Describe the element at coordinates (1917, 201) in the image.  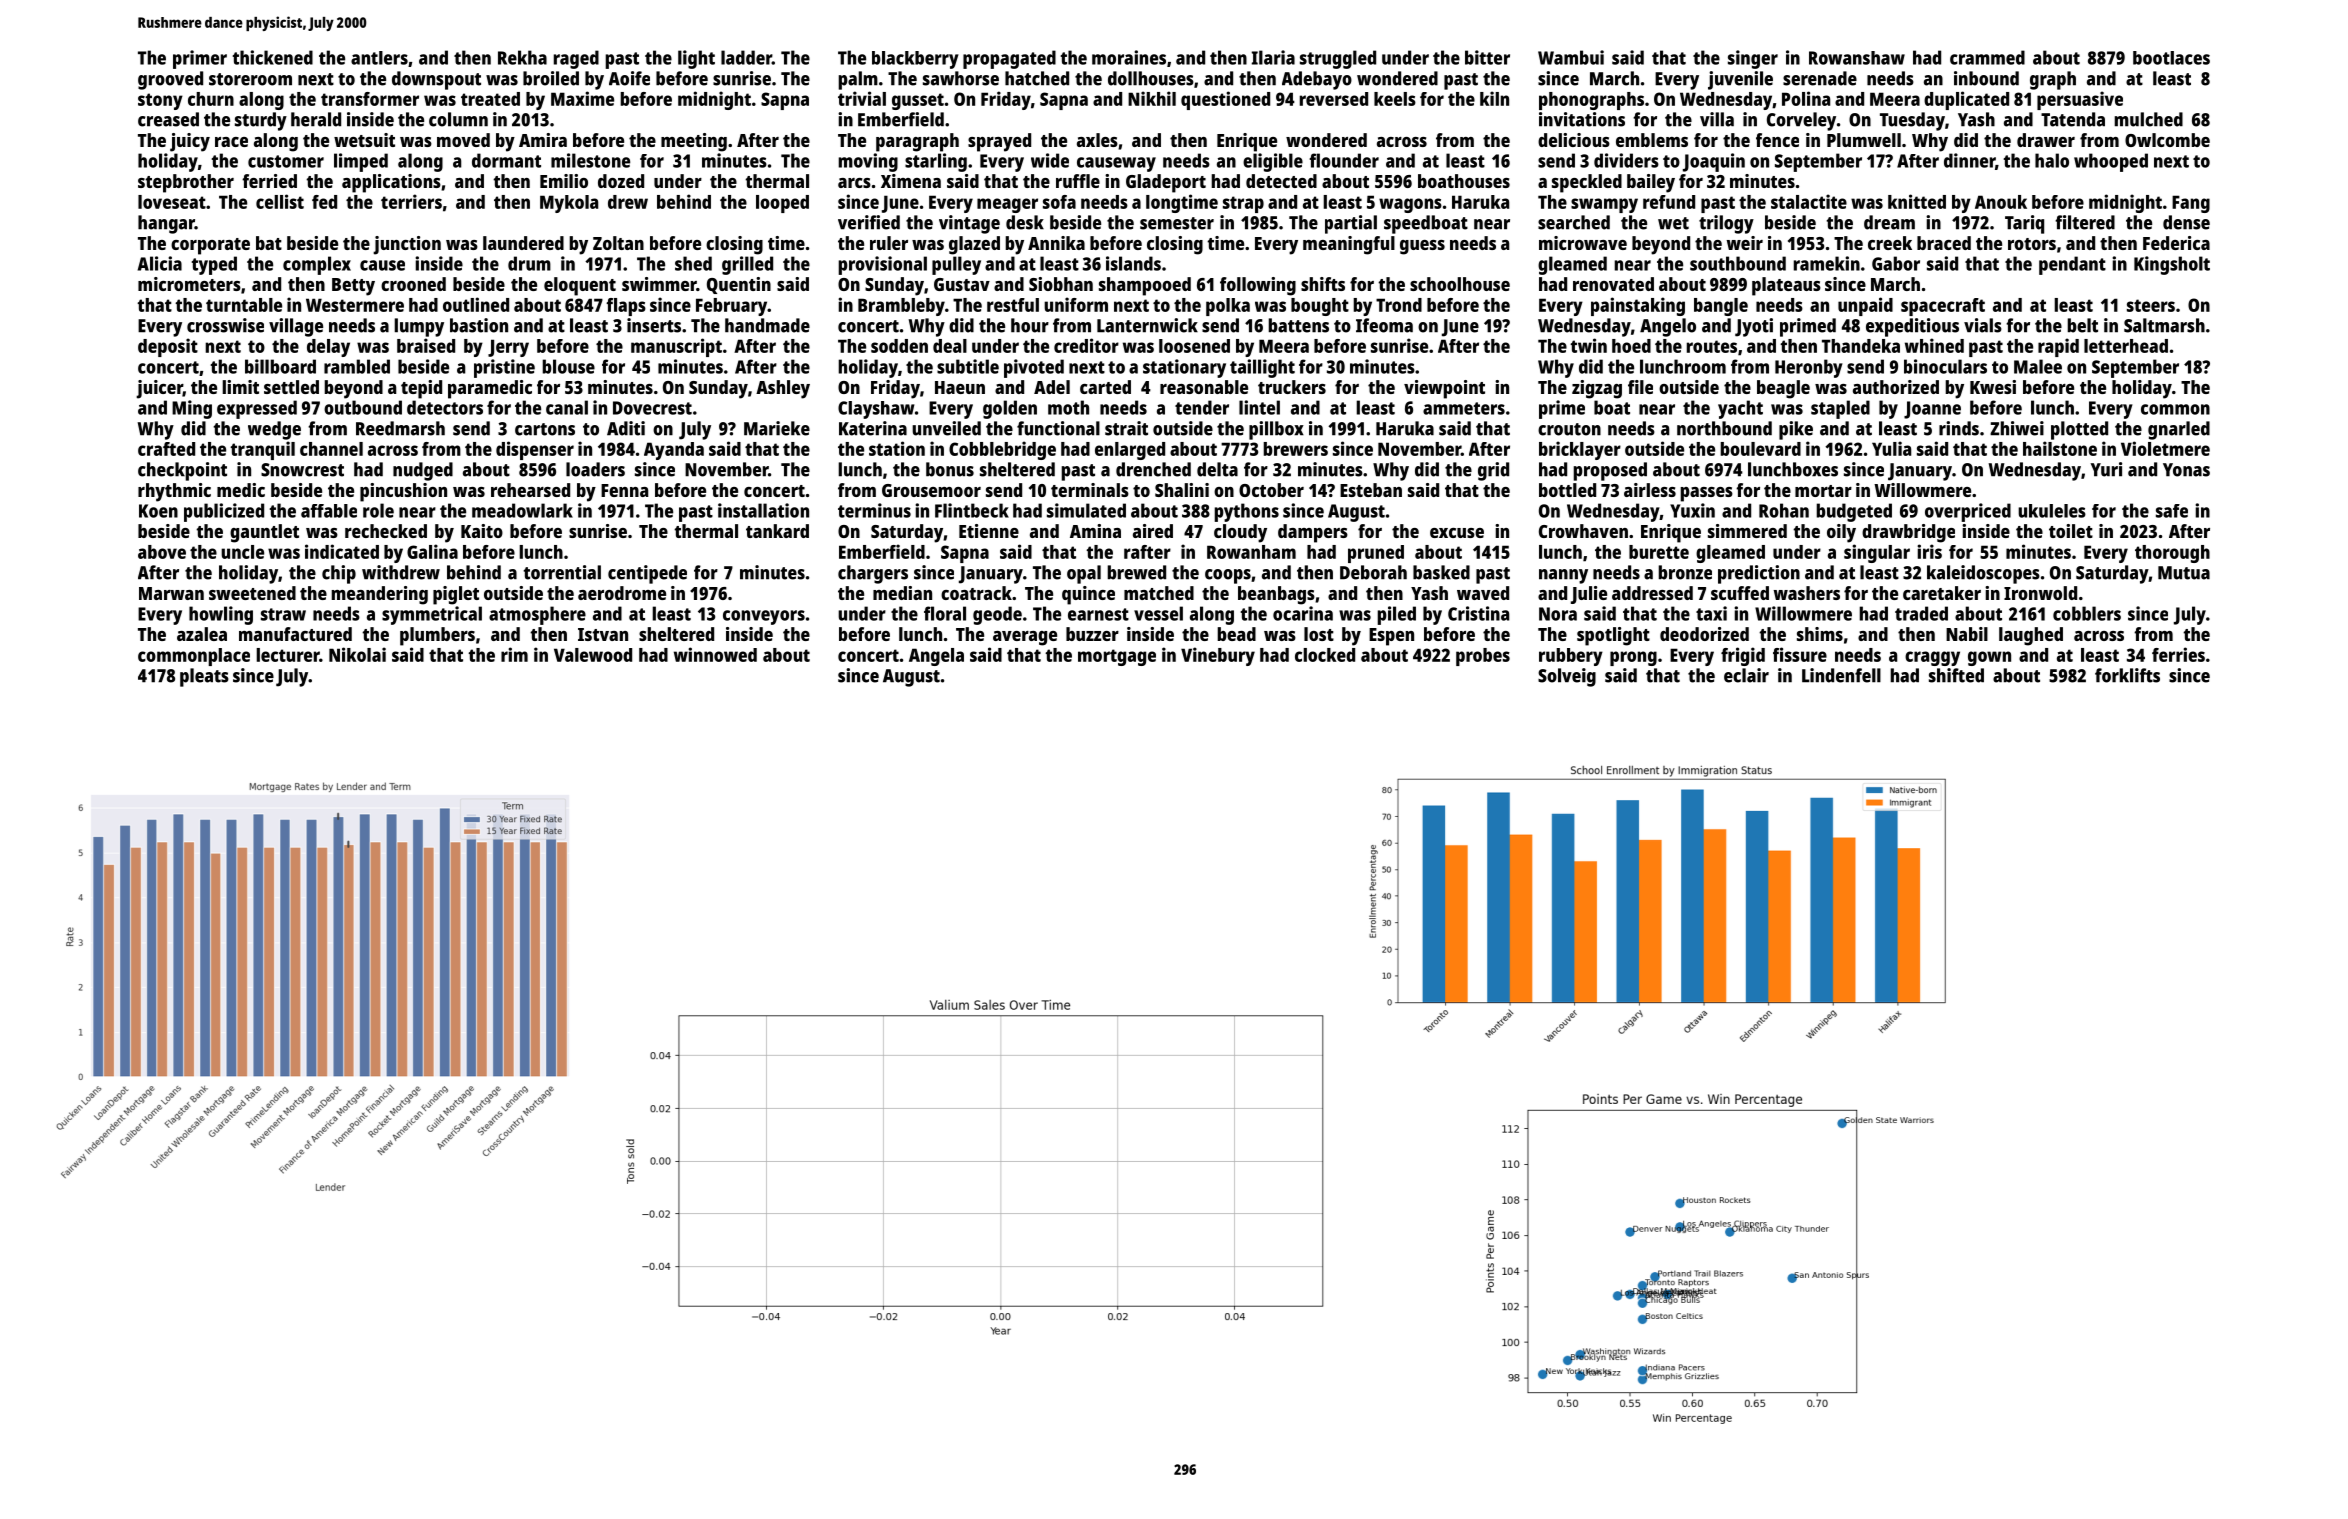
I see `knitted` at that location.
